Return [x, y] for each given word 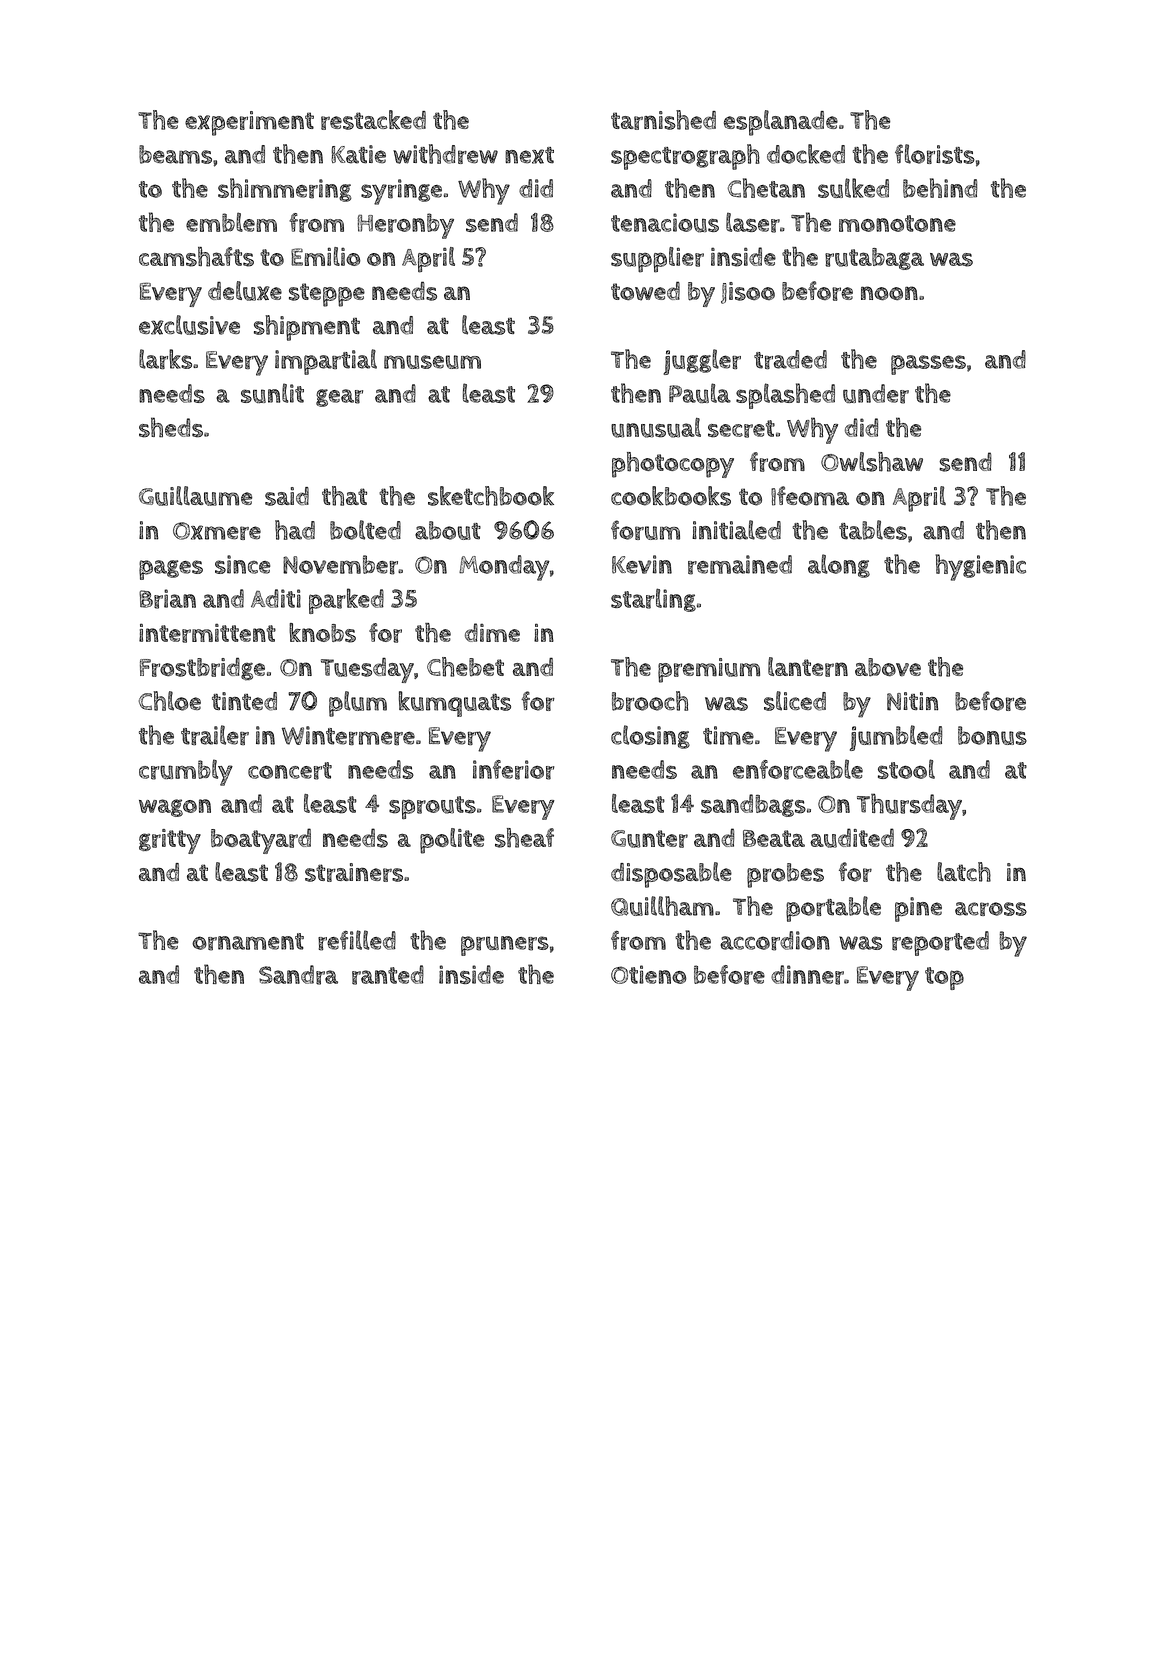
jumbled [896, 738]
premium [709, 670]
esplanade [781, 123]
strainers [354, 872]
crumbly [186, 772]
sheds [171, 427]
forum [645, 530]
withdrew [445, 154]
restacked [373, 120]
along [839, 566]
